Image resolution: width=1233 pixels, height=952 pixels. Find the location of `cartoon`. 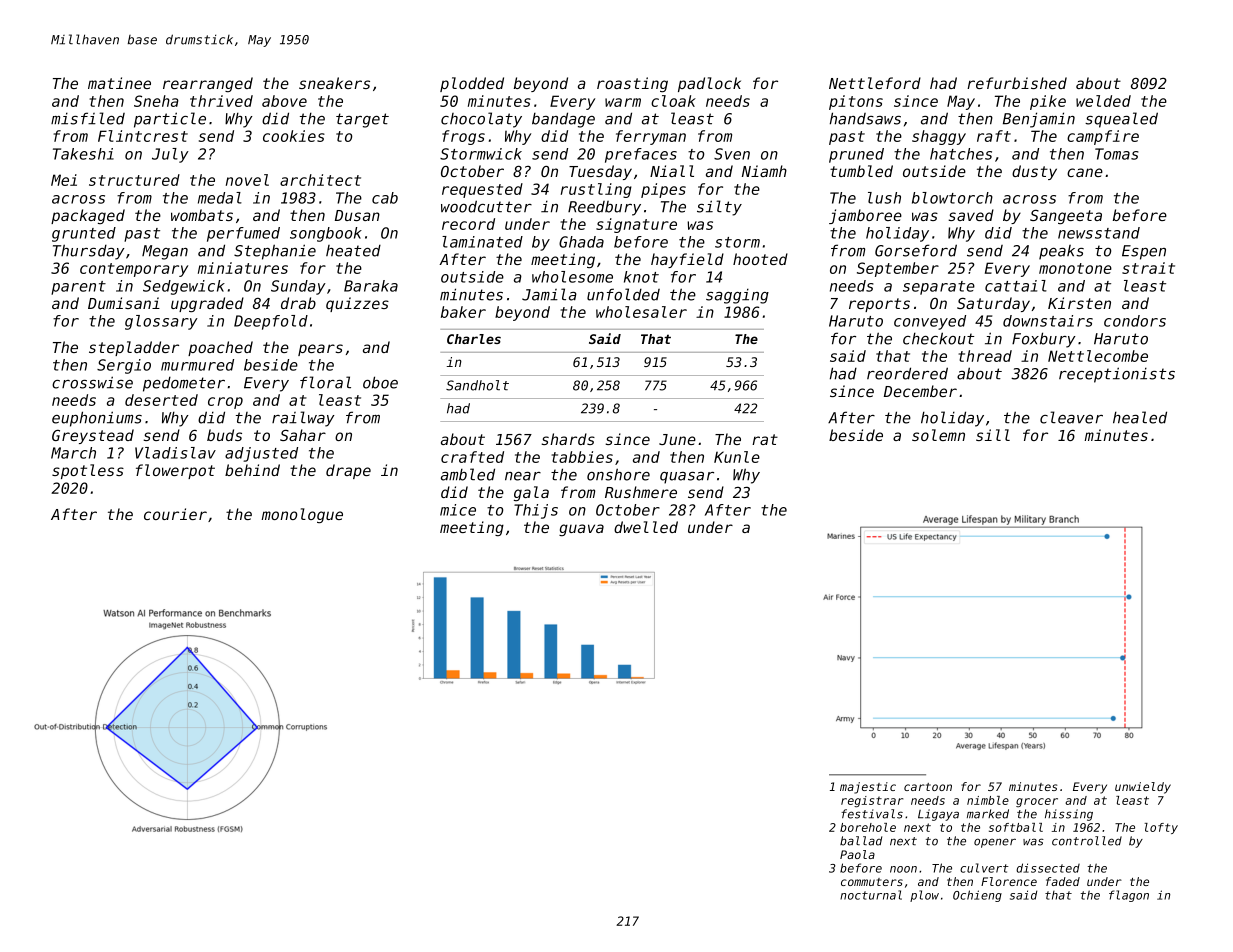

cartoon is located at coordinates (928, 787).
